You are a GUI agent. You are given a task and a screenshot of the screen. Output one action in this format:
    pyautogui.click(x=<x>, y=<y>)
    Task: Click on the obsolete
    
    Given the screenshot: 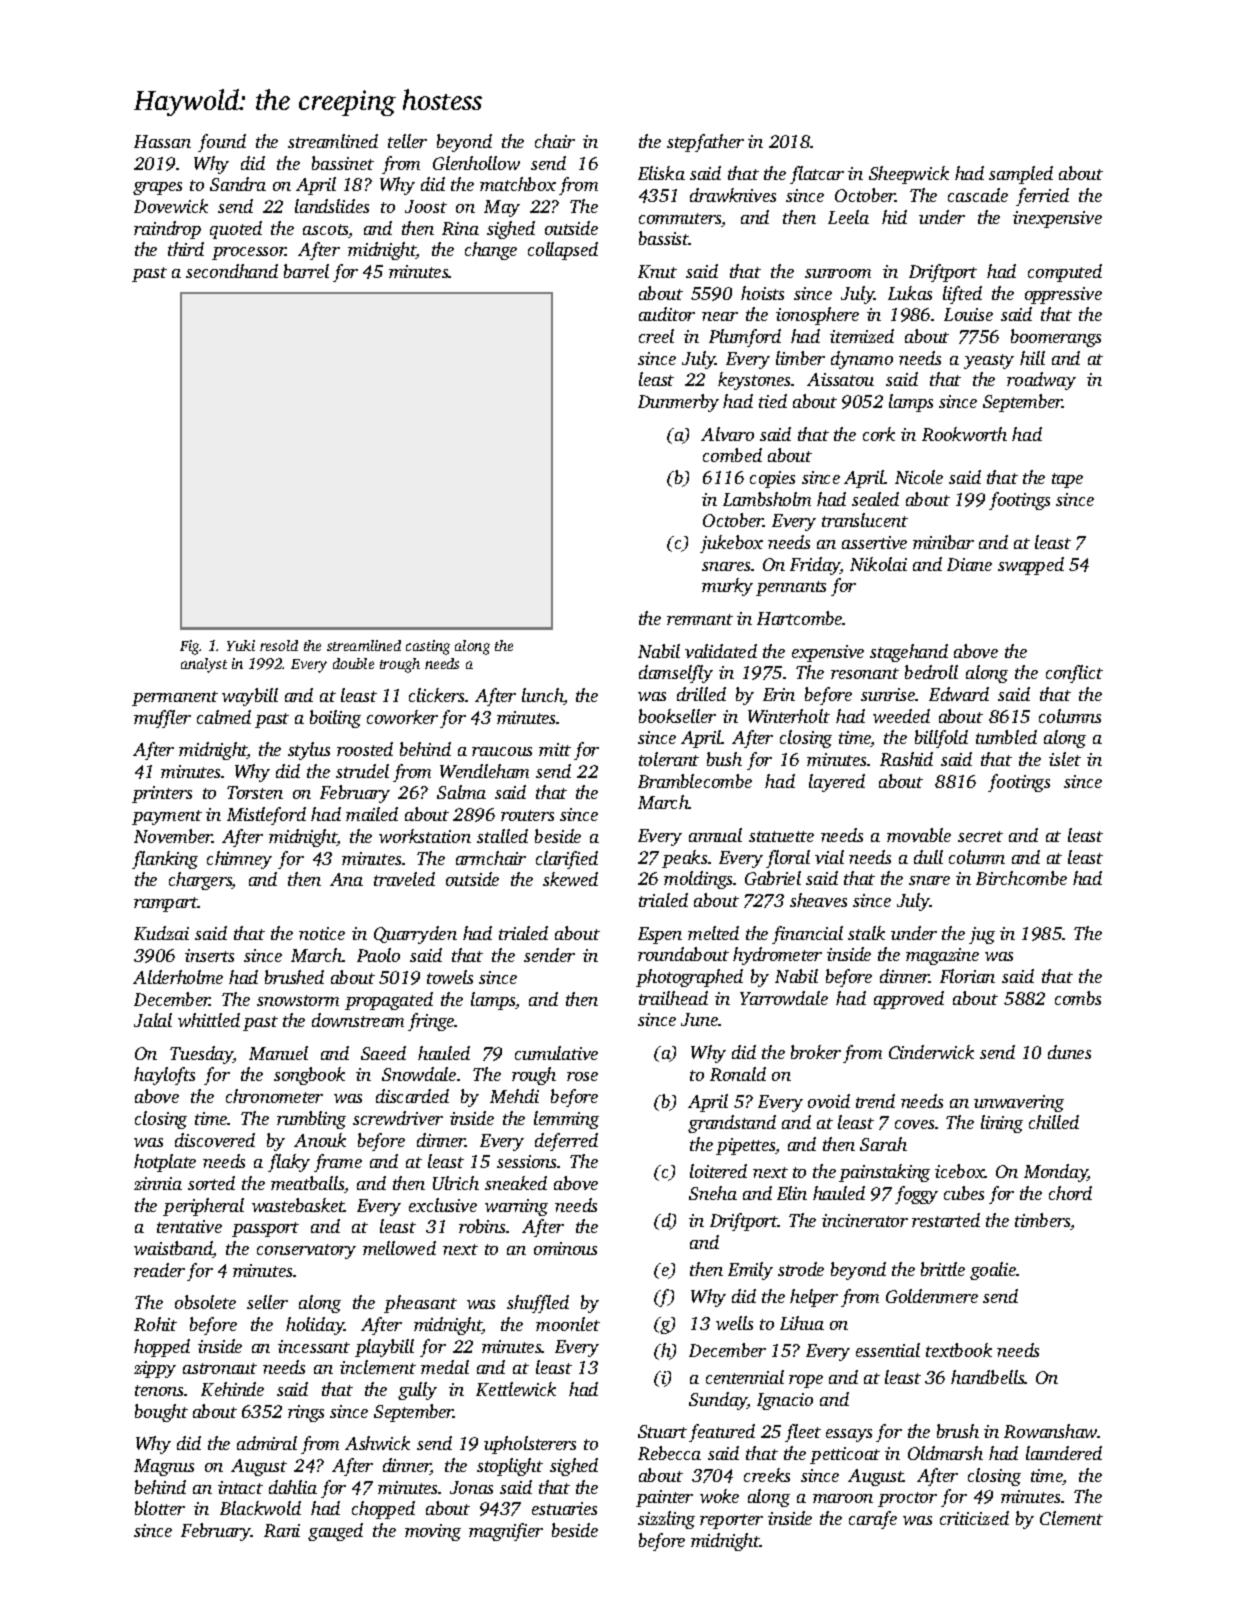 What is the action you would take?
    pyautogui.click(x=205, y=1302)
